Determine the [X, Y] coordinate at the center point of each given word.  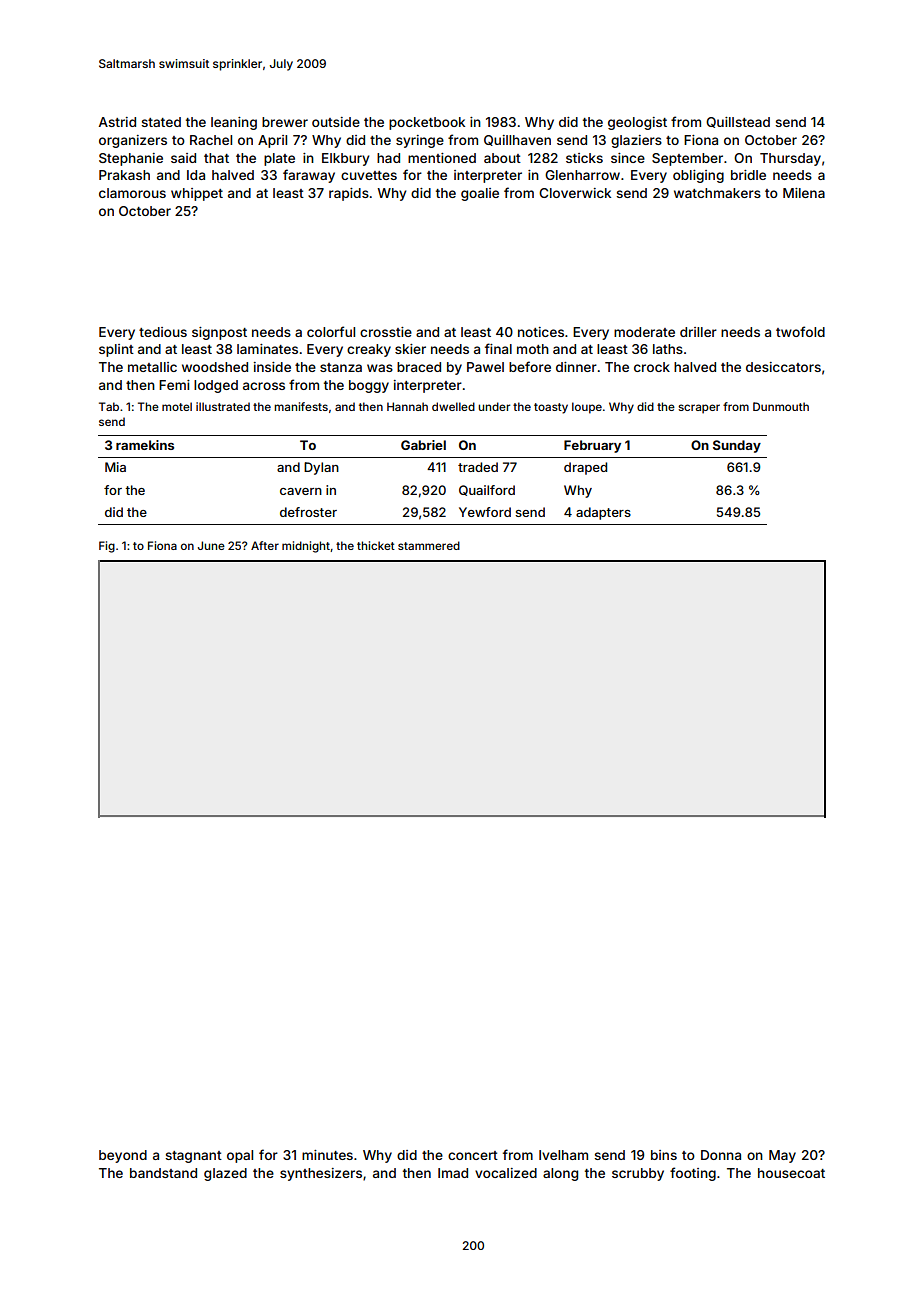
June [211, 545]
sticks [584, 158]
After [265, 545]
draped [585, 468]
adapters [603, 513]
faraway [309, 176]
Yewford [485, 512]
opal [240, 1156]
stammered [429, 545]
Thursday [790, 159]
